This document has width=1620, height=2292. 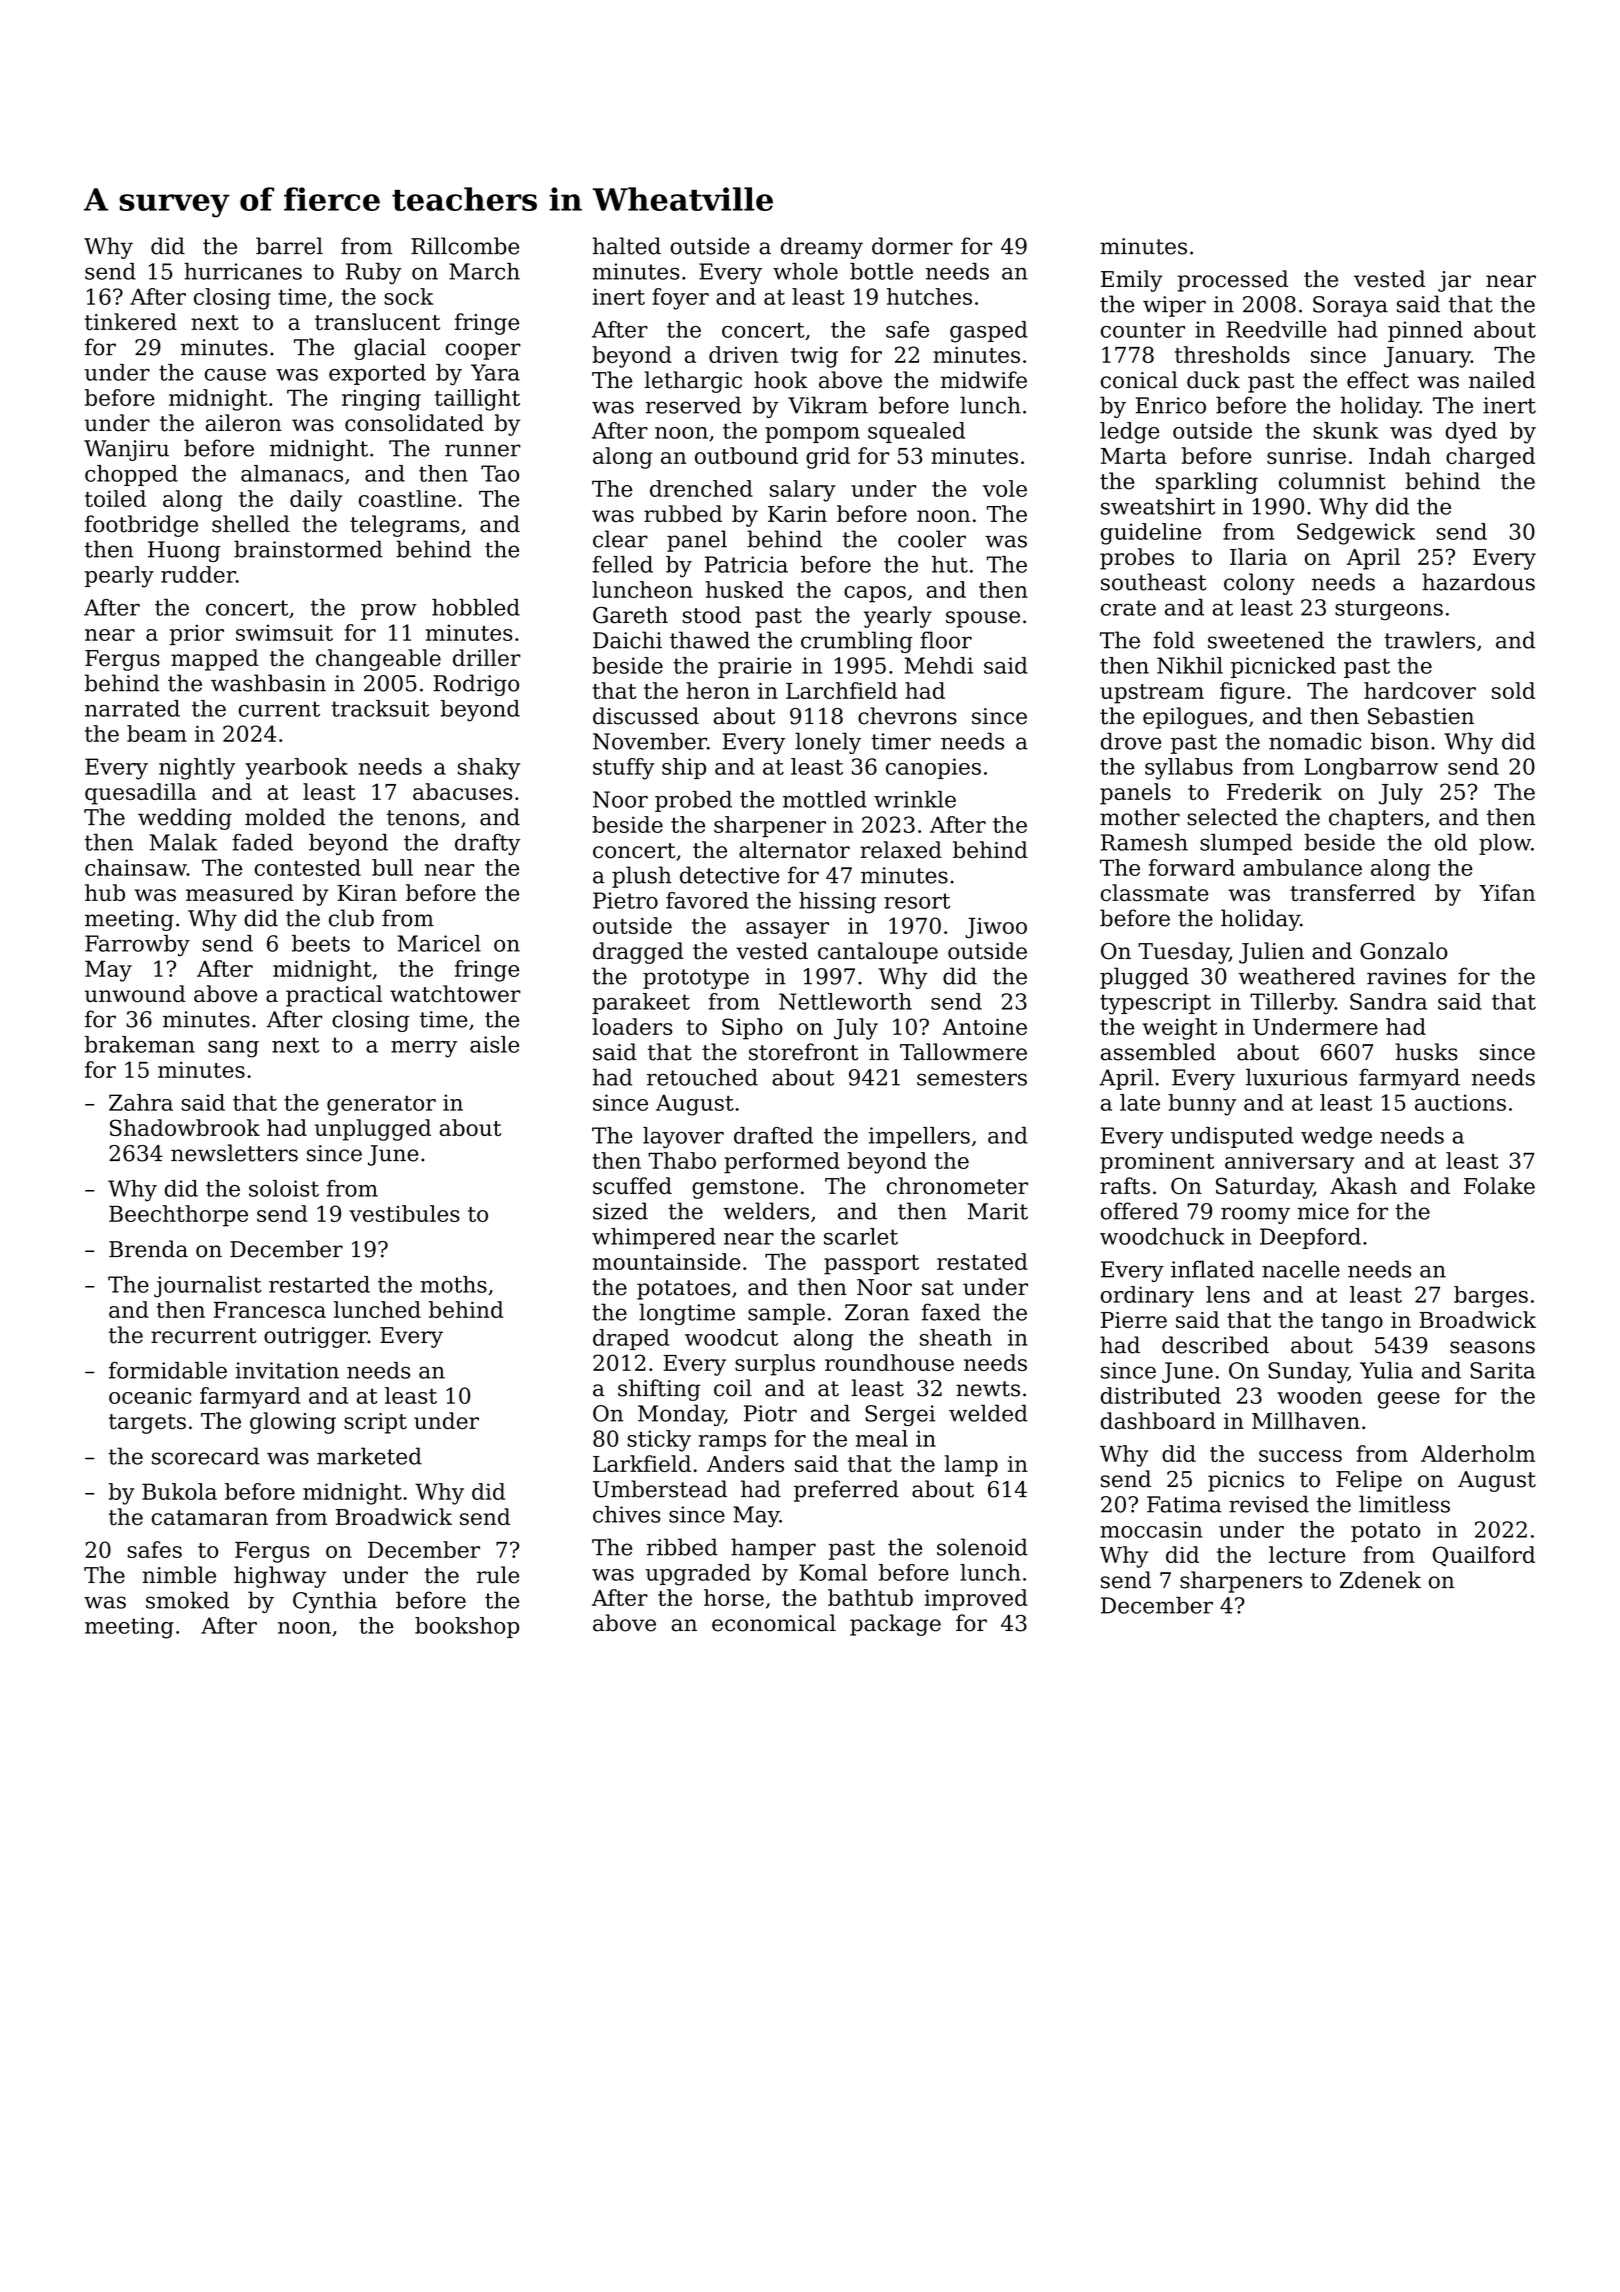 What do you see at coordinates (916, 432) in the document?
I see `squealed` at bounding box center [916, 432].
